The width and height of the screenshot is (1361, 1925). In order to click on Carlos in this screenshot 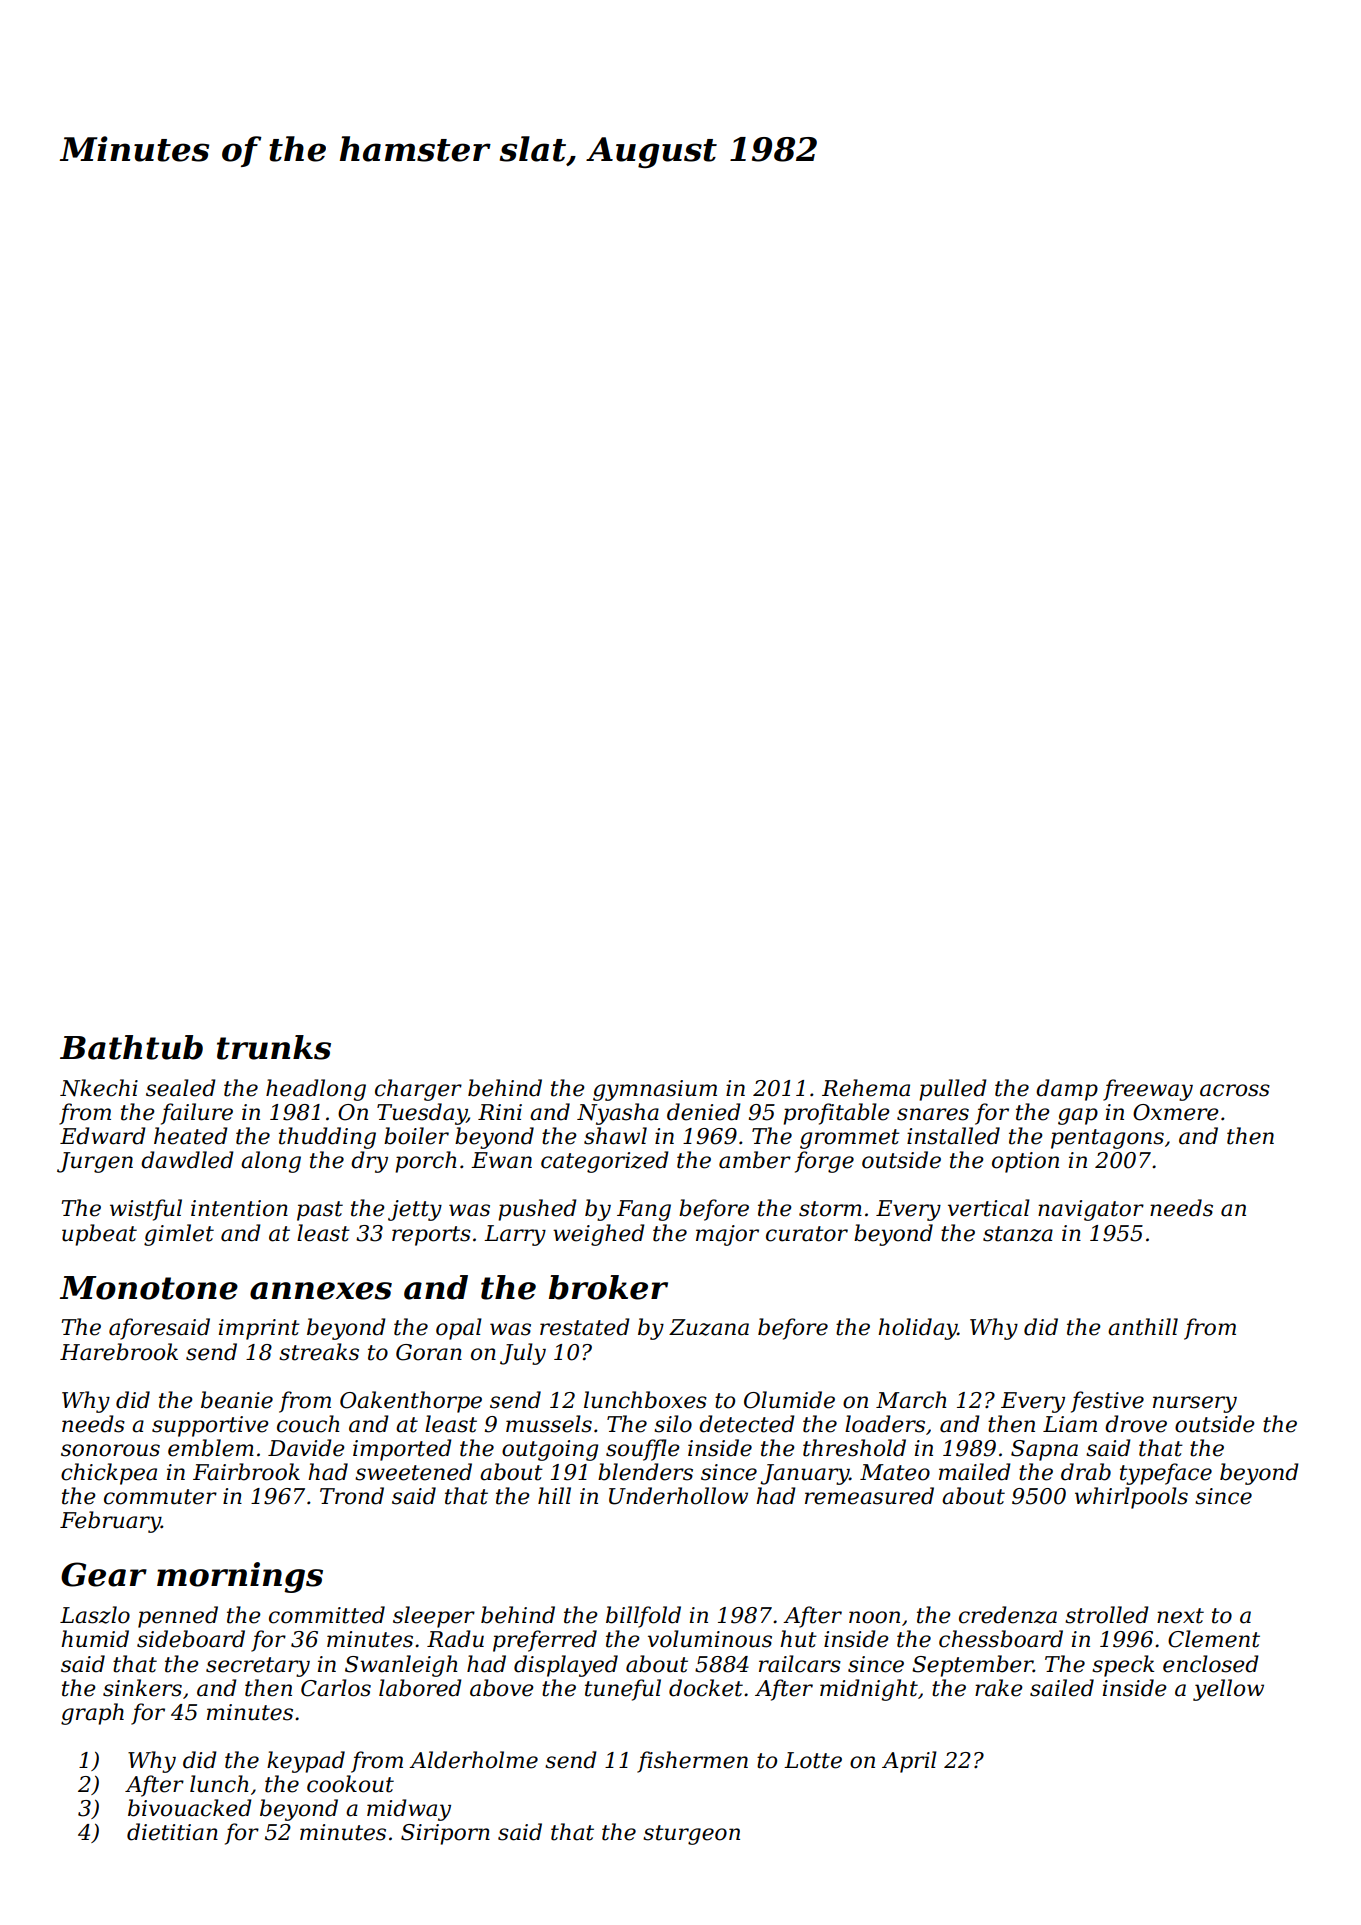, I will do `click(336, 1688)`.
